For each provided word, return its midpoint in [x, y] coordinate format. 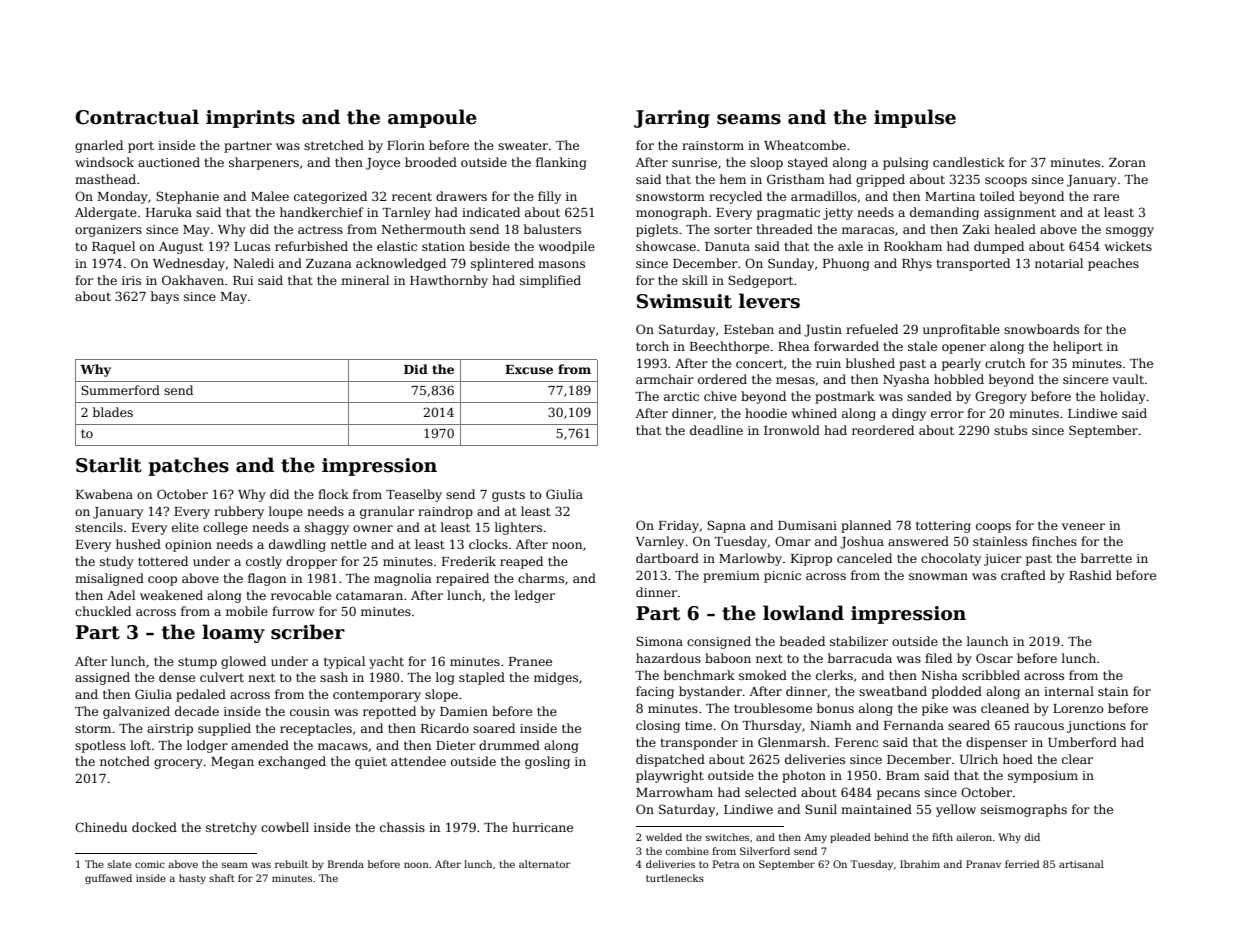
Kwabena [104, 494]
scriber [308, 632]
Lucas [252, 246]
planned [866, 526]
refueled [872, 329]
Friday [679, 526]
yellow [956, 810]
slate [119, 864]
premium [731, 577]
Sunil [821, 809]
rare [1106, 197]
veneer [1083, 526]
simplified [550, 281]
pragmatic [788, 214]
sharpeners [264, 163]
